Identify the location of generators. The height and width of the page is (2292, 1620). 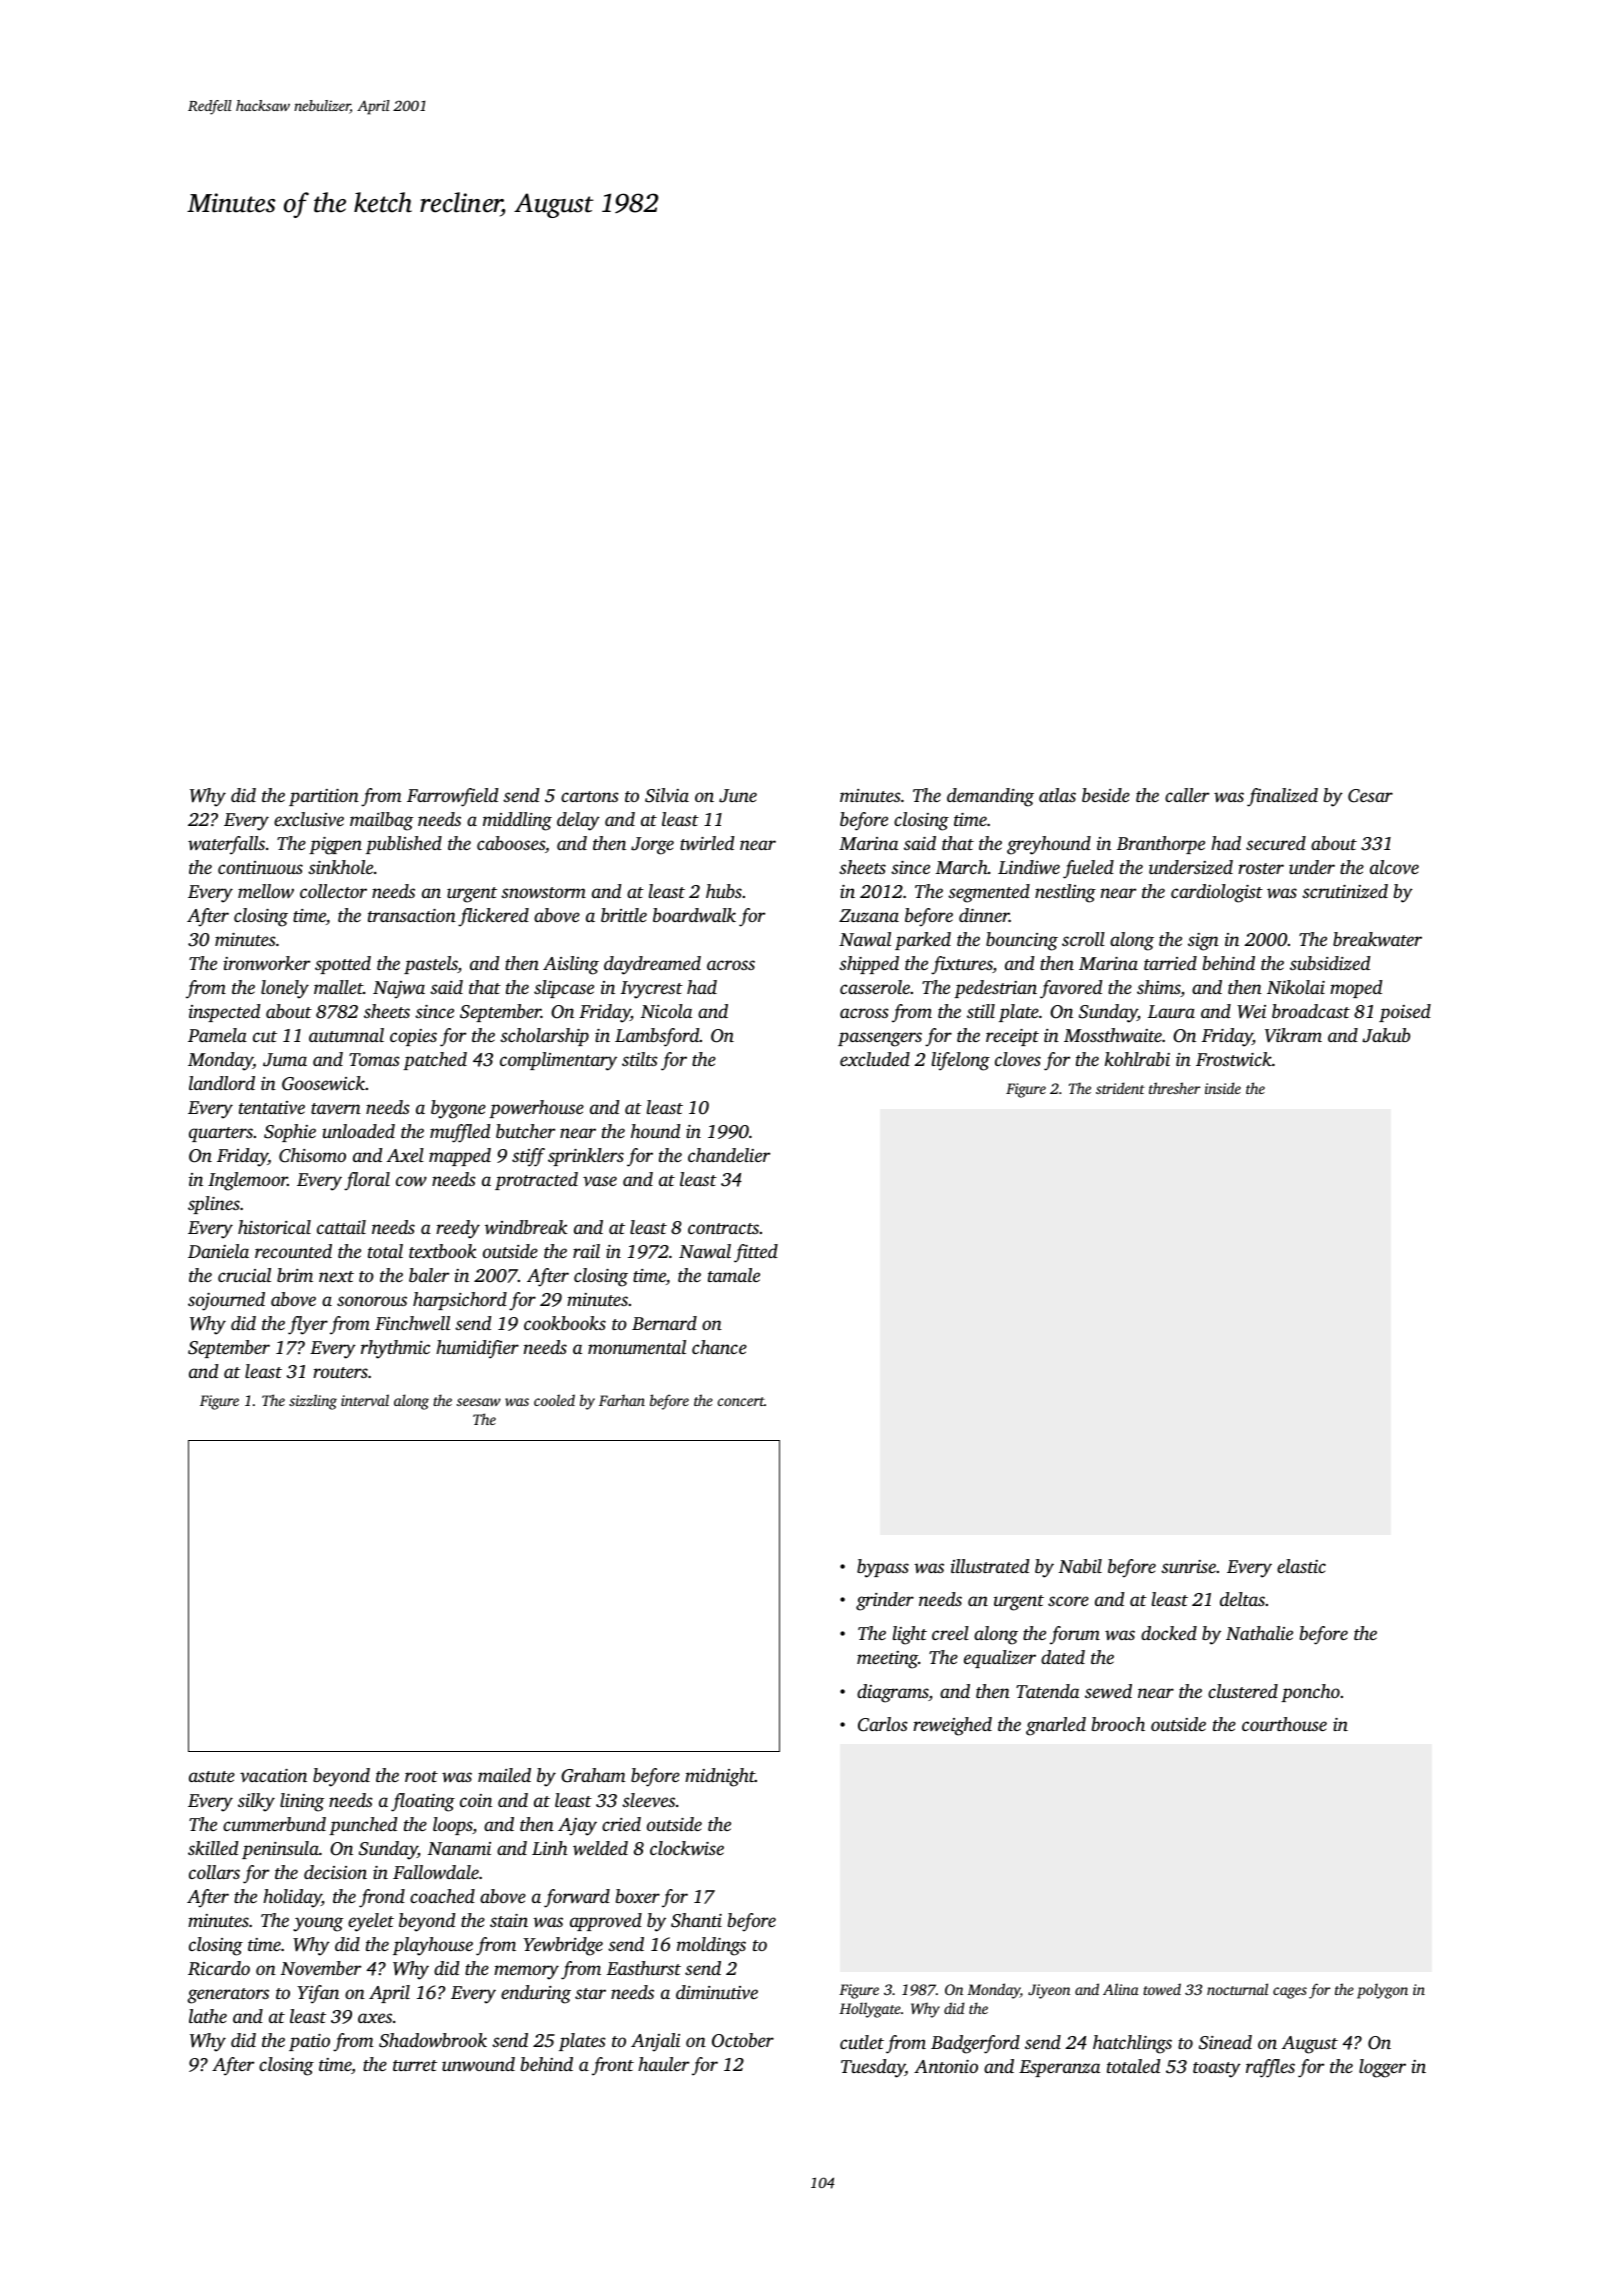
(228, 1996).
